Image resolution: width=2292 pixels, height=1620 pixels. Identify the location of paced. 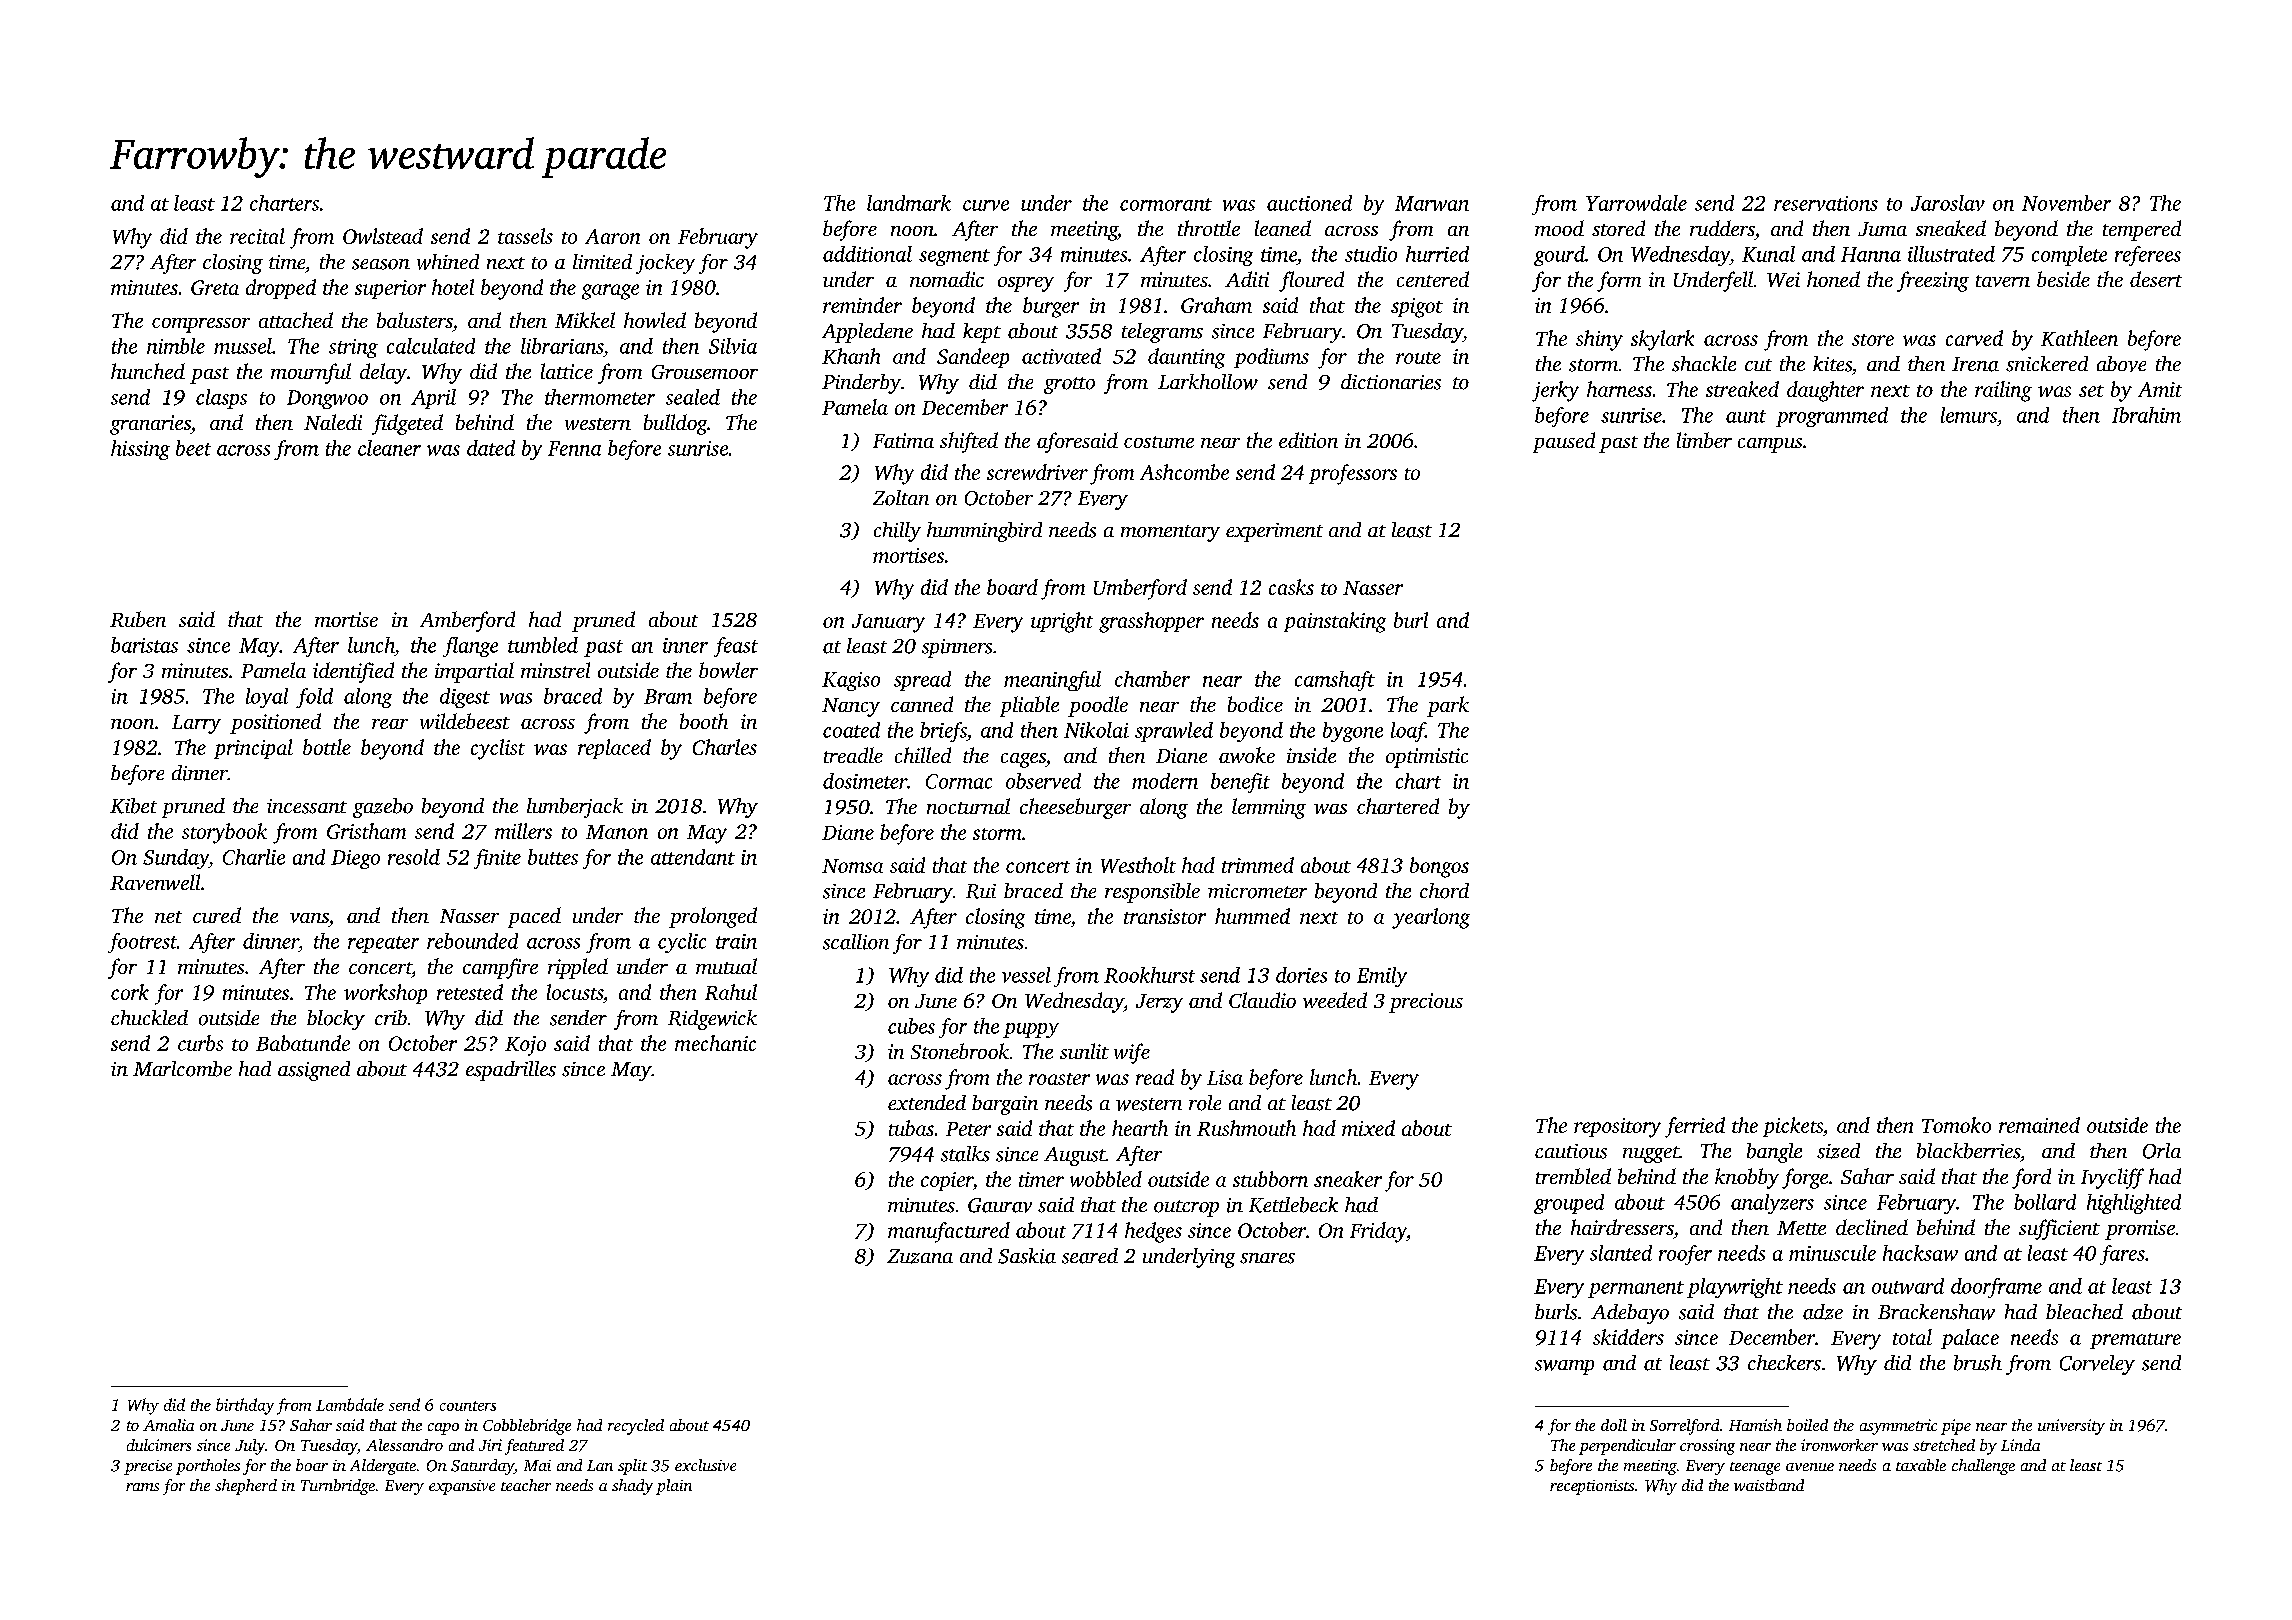
(534, 917).
